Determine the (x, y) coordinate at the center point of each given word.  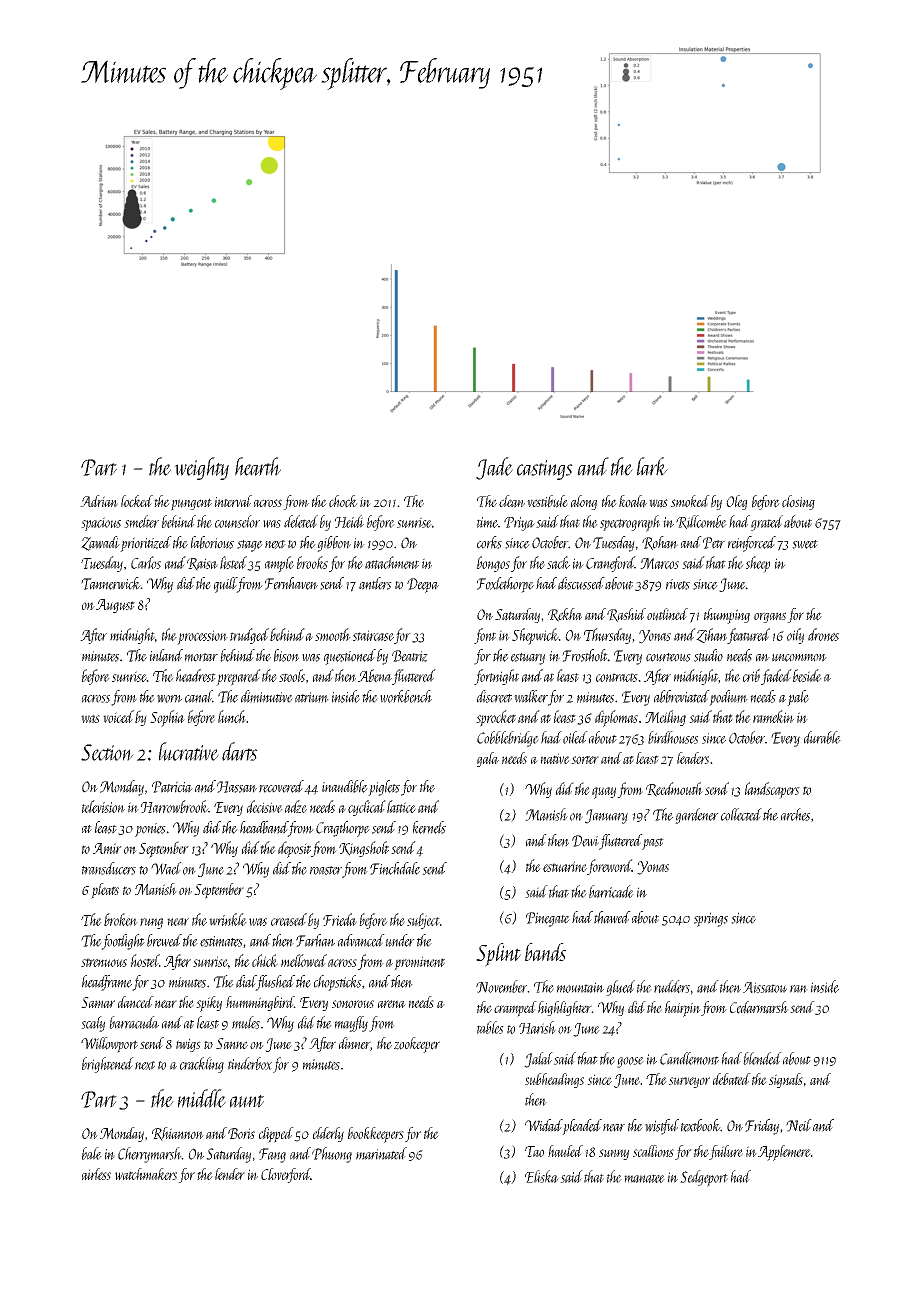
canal (199, 696)
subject (423, 921)
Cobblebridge (508, 739)
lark (652, 466)
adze (296, 806)
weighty (201, 468)
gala (488, 759)
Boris (241, 1133)
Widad (544, 1125)
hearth (258, 466)
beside (807, 675)
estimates (221, 941)
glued (620, 988)
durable (822, 737)
